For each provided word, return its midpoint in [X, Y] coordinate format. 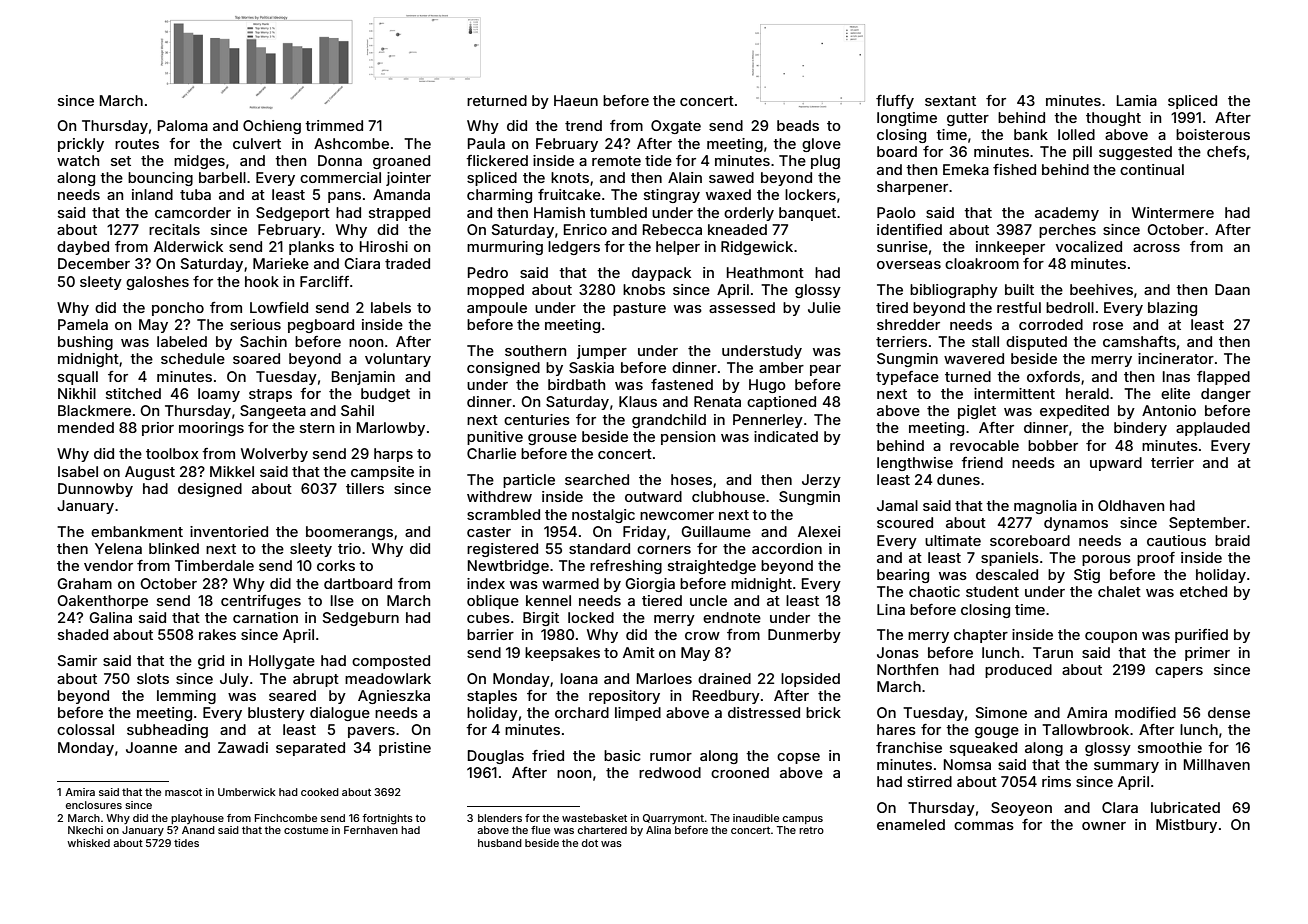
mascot [183, 792]
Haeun [576, 100]
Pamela [83, 324]
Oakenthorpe [102, 602]
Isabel [78, 471]
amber [781, 367]
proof [1156, 559]
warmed [570, 583]
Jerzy [821, 481]
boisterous [1213, 134]
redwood [670, 772]
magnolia [1045, 507]
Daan [1232, 289]
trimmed [334, 125]
